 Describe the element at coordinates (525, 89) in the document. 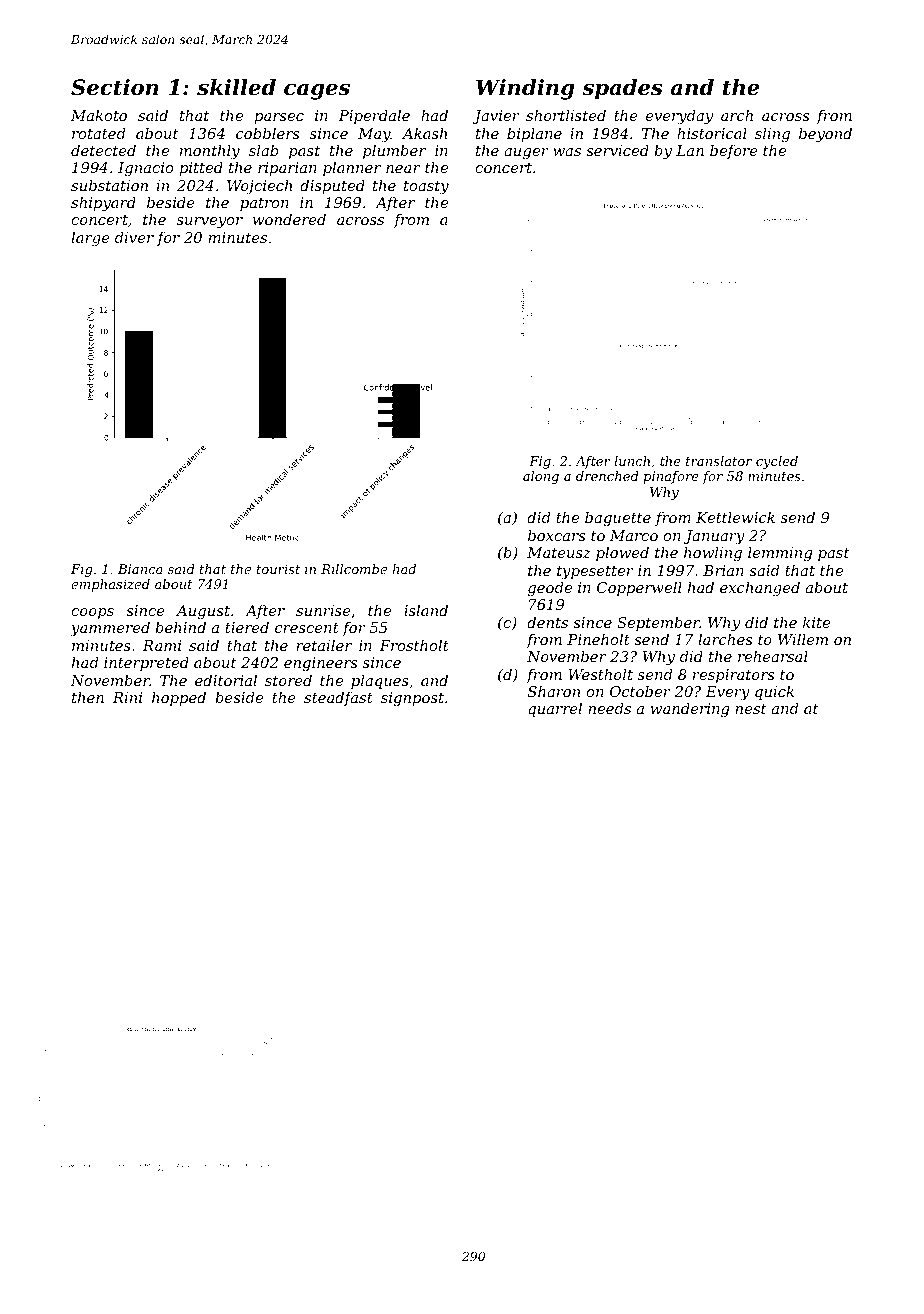

I see `Winding` at that location.
